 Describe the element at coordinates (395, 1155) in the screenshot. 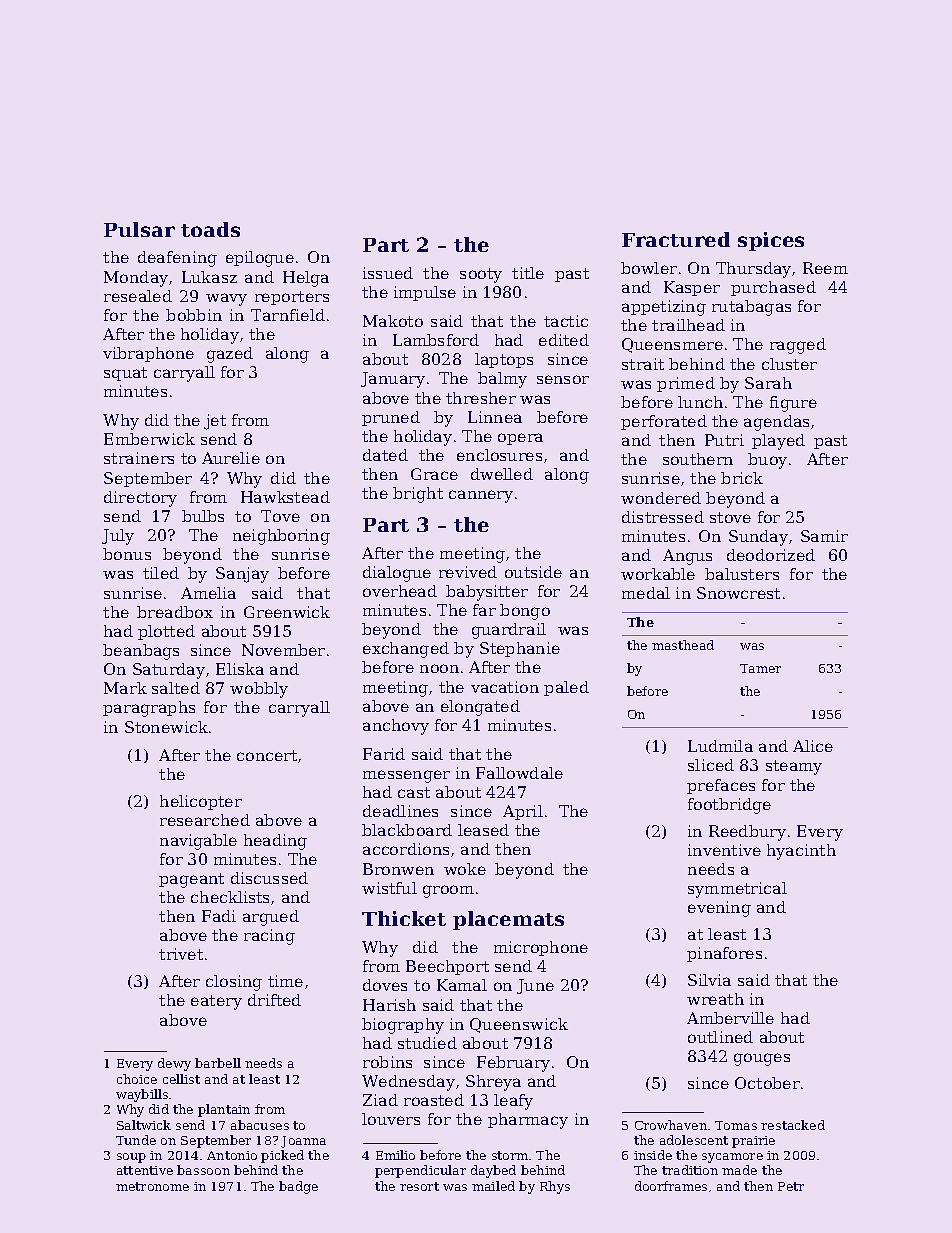

I see `Emilio` at that location.
